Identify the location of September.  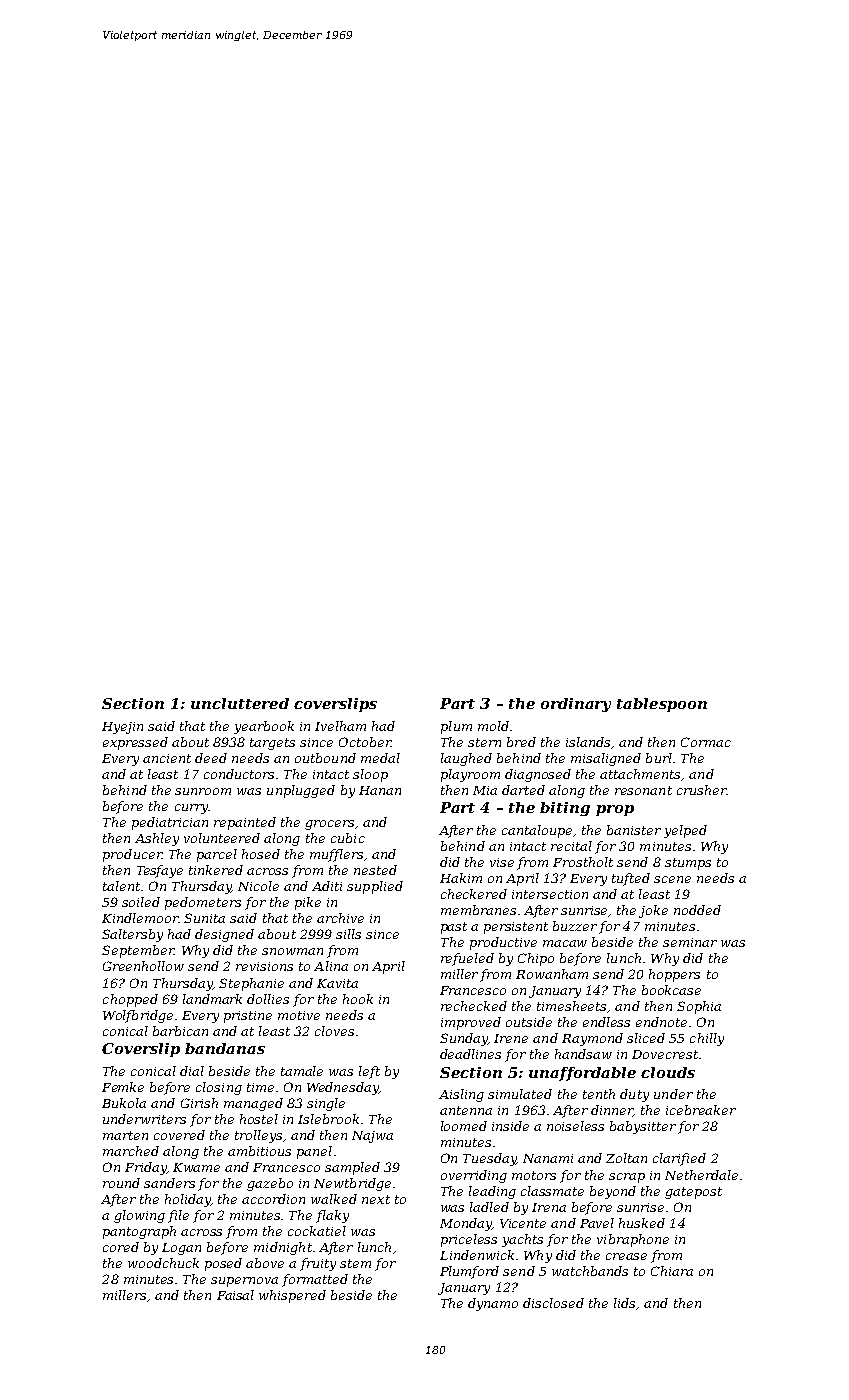
(138, 951).
